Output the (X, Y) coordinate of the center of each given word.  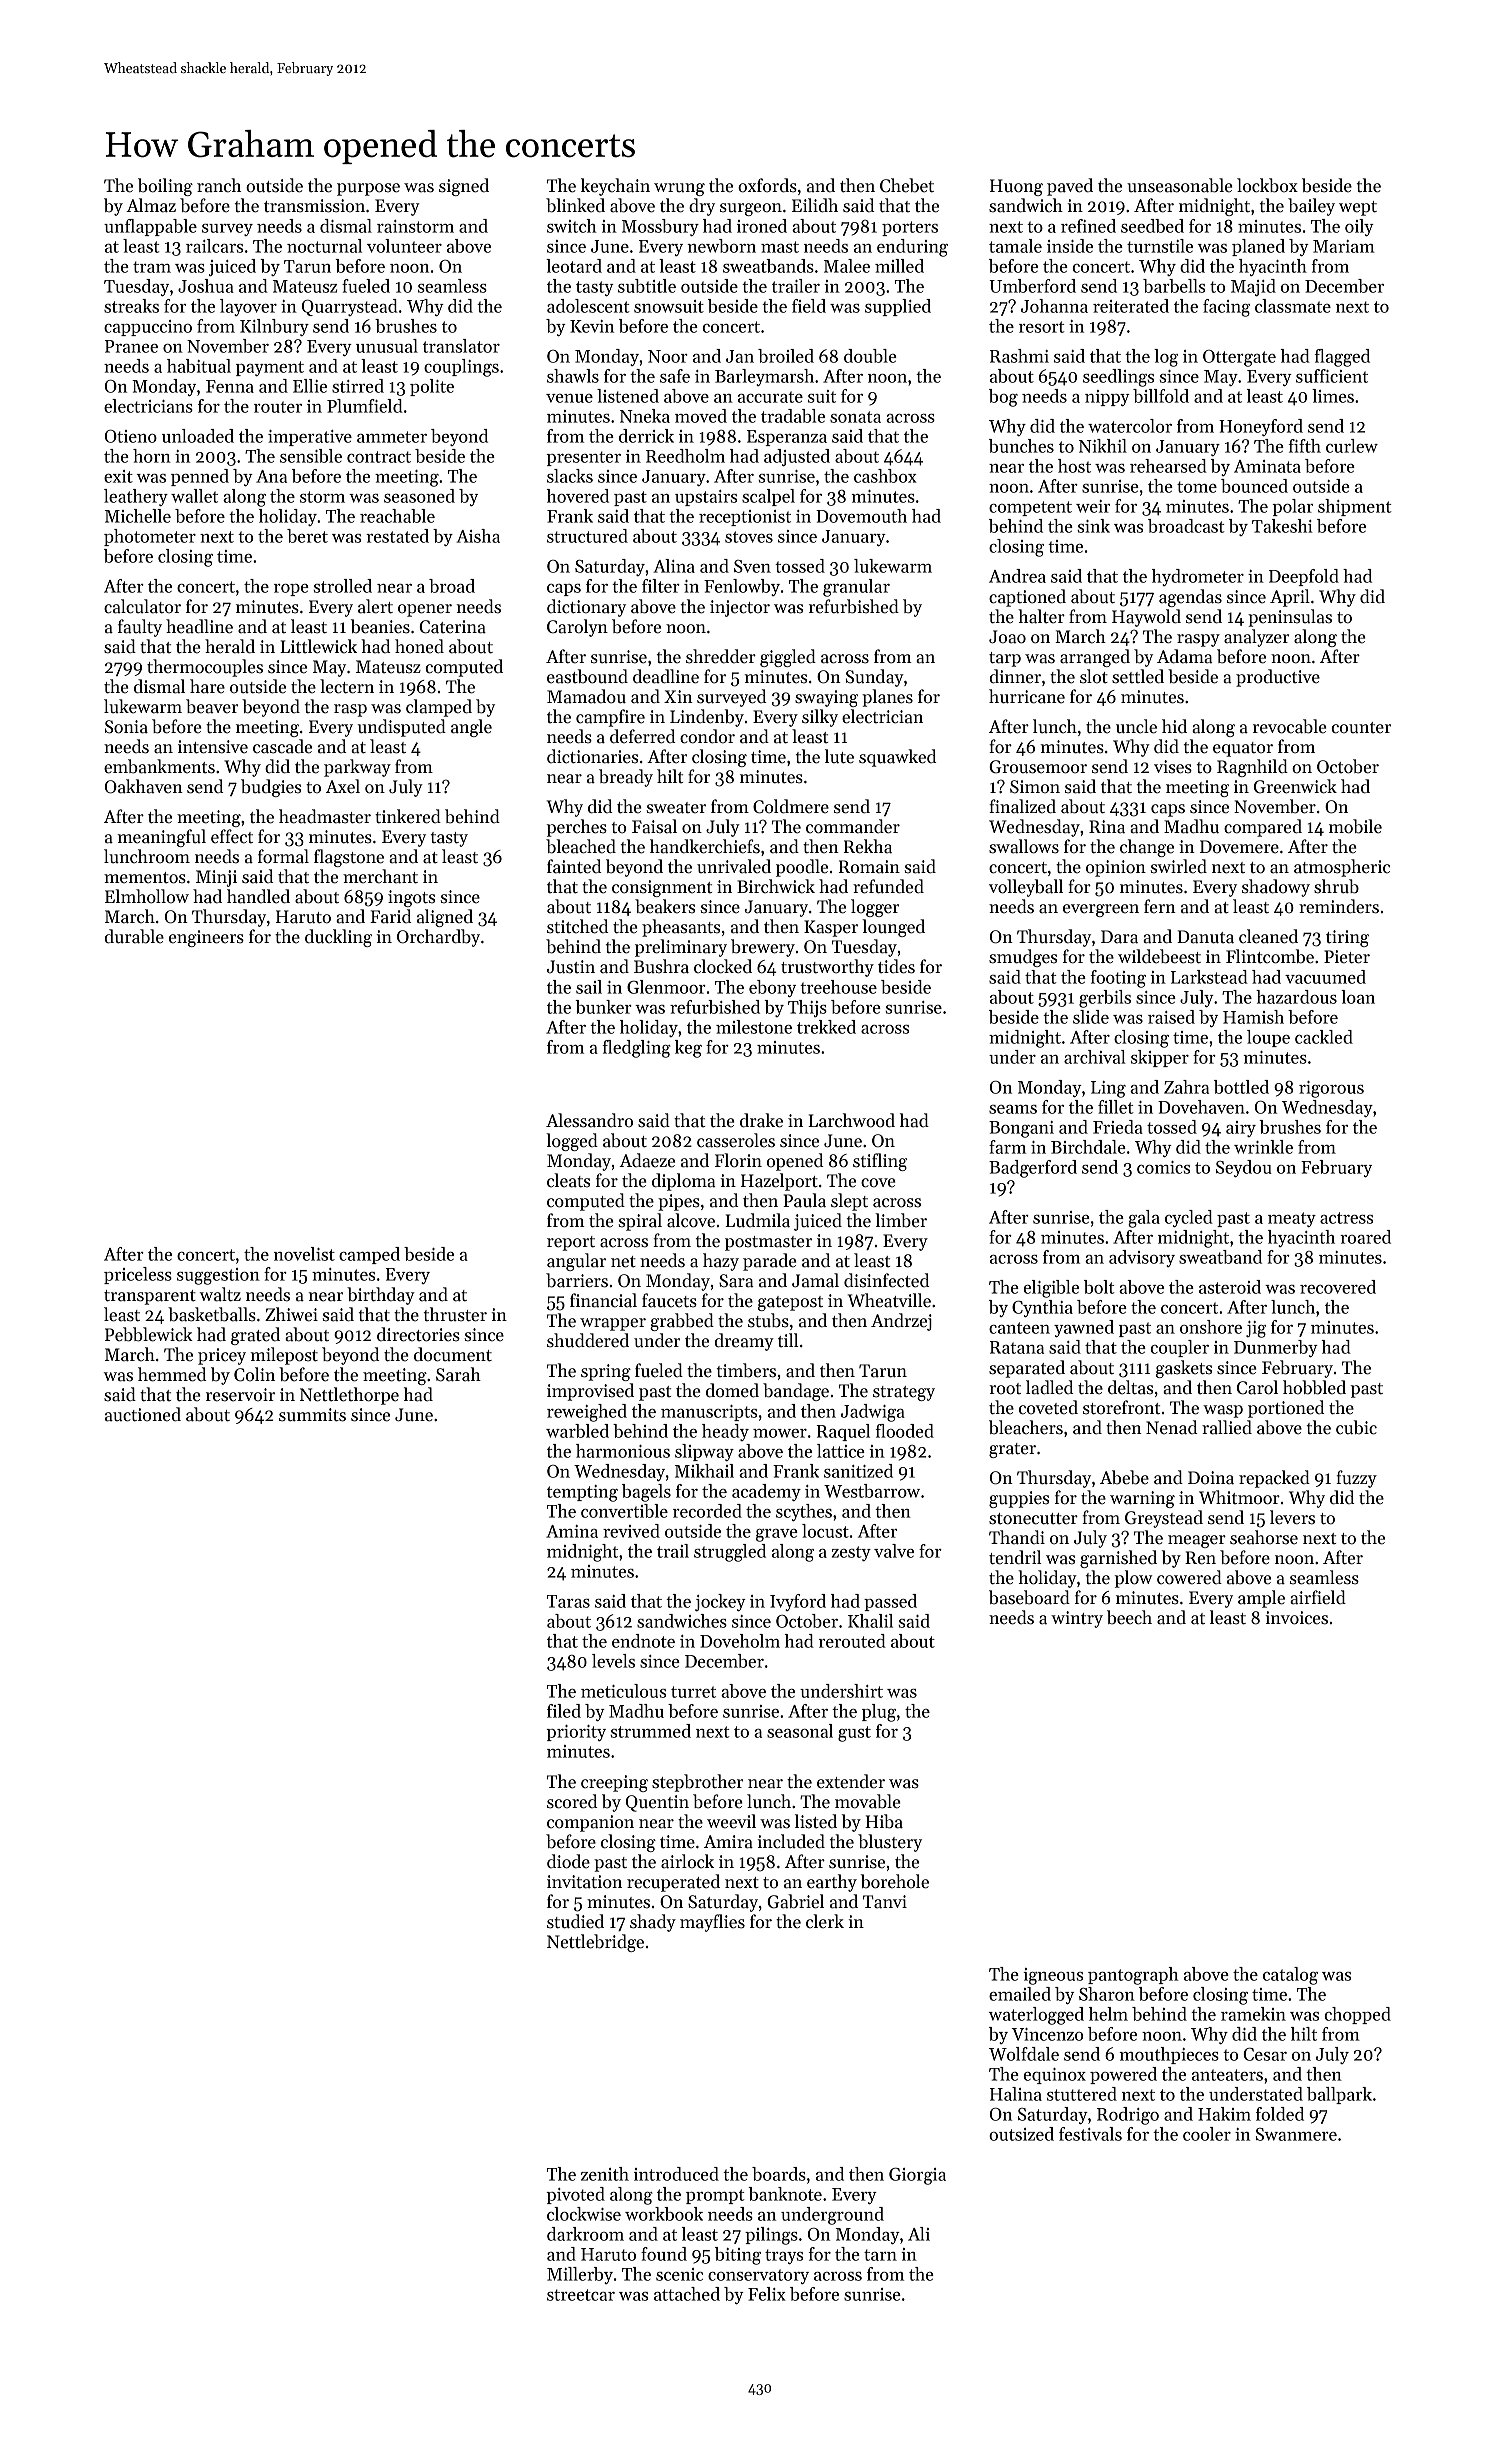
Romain (869, 867)
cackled (1324, 1037)
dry (702, 207)
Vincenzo (1047, 2034)
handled (258, 896)
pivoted (575, 2195)
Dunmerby (1276, 1348)
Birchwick (776, 886)
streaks (131, 306)
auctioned (143, 1414)
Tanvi (885, 1902)
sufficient (1332, 376)
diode (568, 1861)
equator (1243, 749)
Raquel (843, 1432)
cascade (282, 746)
